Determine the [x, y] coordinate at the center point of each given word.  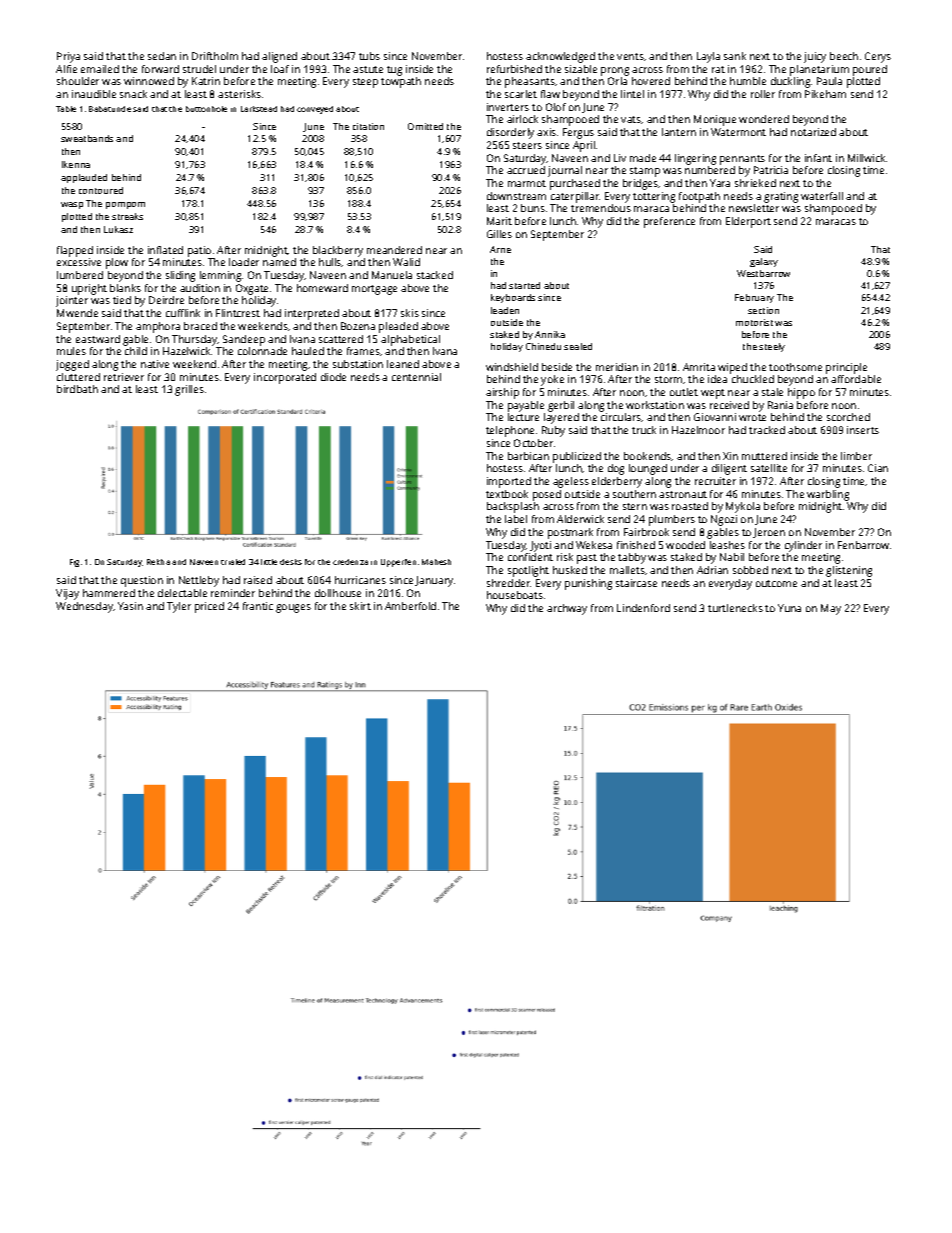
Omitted [425, 126]
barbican [528, 456]
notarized [813, 132]
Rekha [158, 562]
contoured [101, 190]
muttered [764, 456]
